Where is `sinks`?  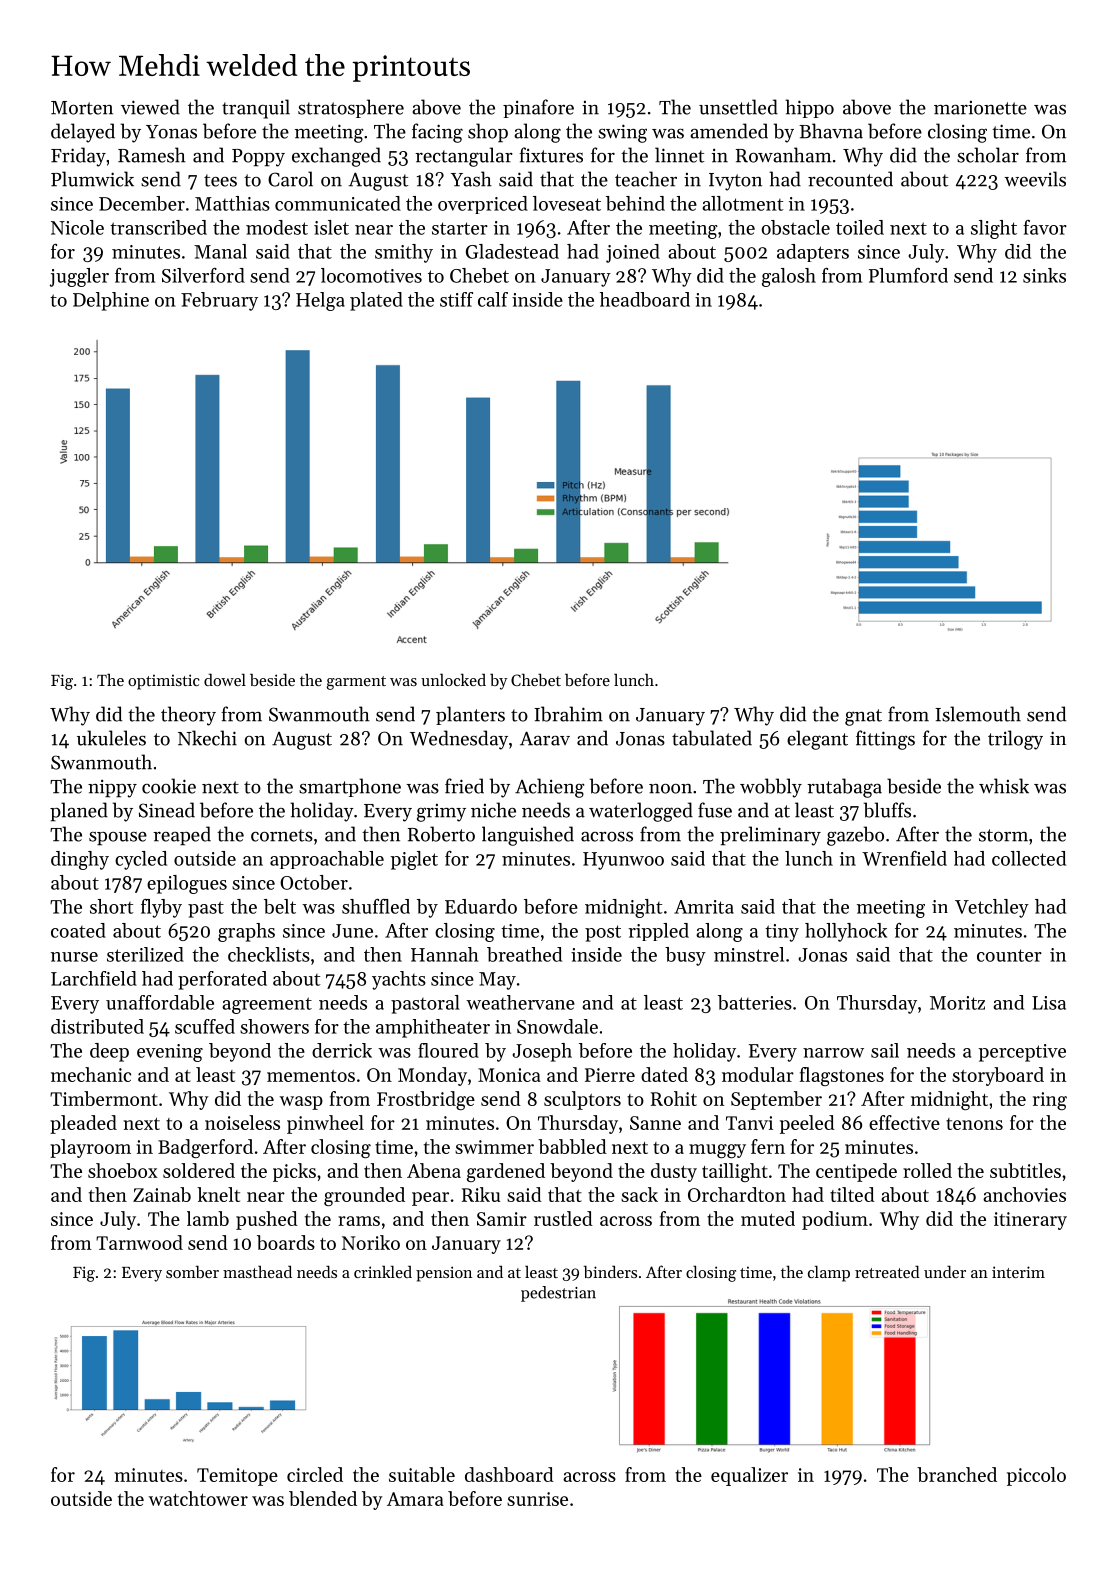
sinks is located at coordinates (1044, 275).
